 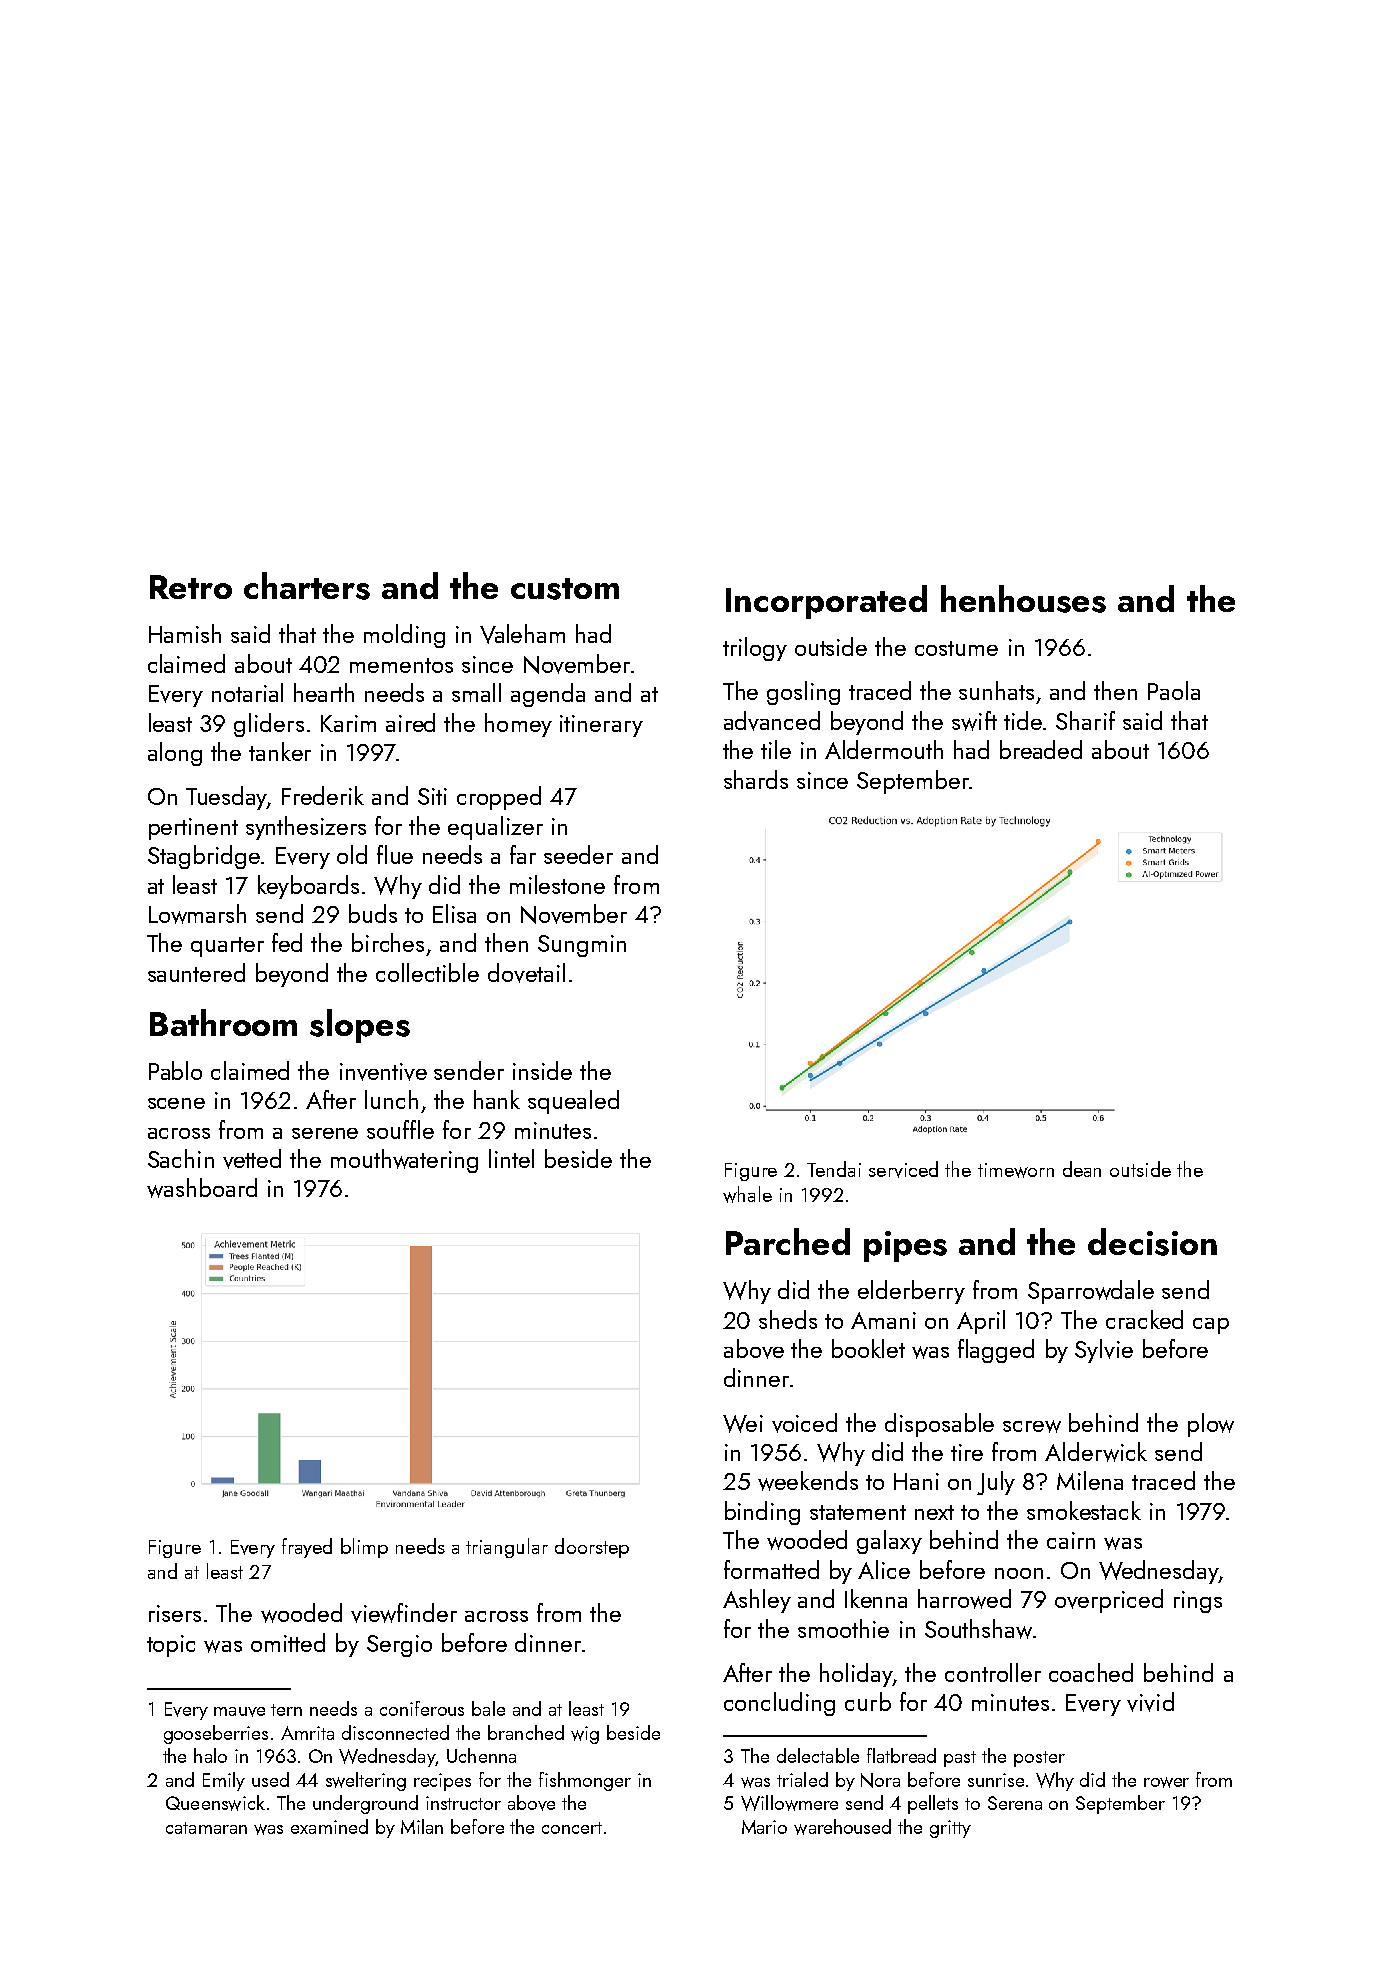 What do you see at coordinates (582, 946) in the screenshot?
I see `Sungmin` at bounding box center [582, 946].
